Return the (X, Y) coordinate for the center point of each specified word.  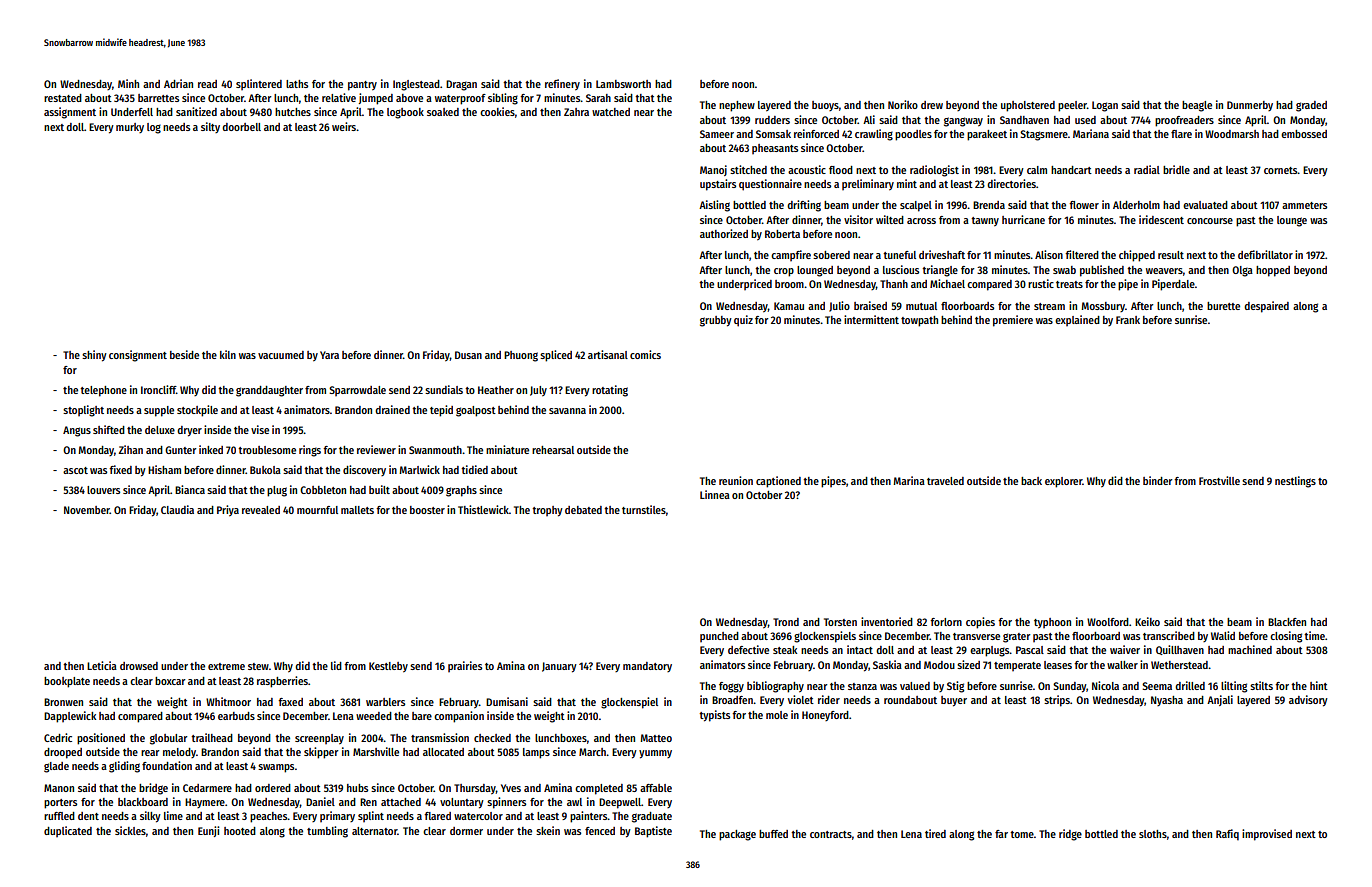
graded (1311, 106)
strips (1057, 701)
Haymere (205, 803)
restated (63, 98)
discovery (364, 470)
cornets (1281, 170)
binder (1157, 480)
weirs (344, 126)
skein (548, 830)
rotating (610, 391)
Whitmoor (228, 701)
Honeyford (825, 716)
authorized (724, 233)
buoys (825, 106)
